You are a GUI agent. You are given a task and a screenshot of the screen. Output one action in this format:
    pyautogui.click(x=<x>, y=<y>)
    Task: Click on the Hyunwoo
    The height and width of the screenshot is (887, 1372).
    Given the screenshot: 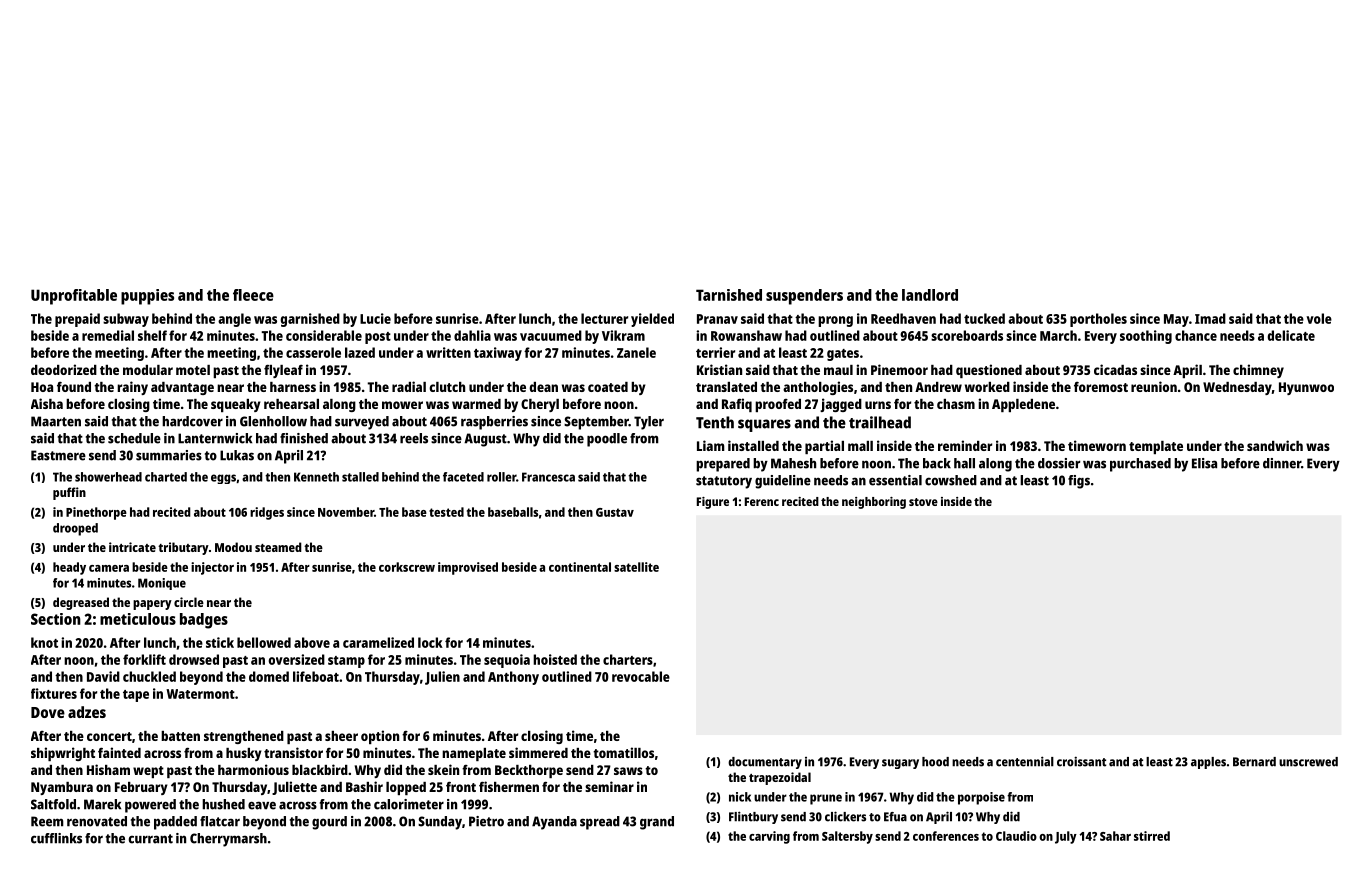 What is the action you would take?
    pyautogui.click(x=1306, y=388)
